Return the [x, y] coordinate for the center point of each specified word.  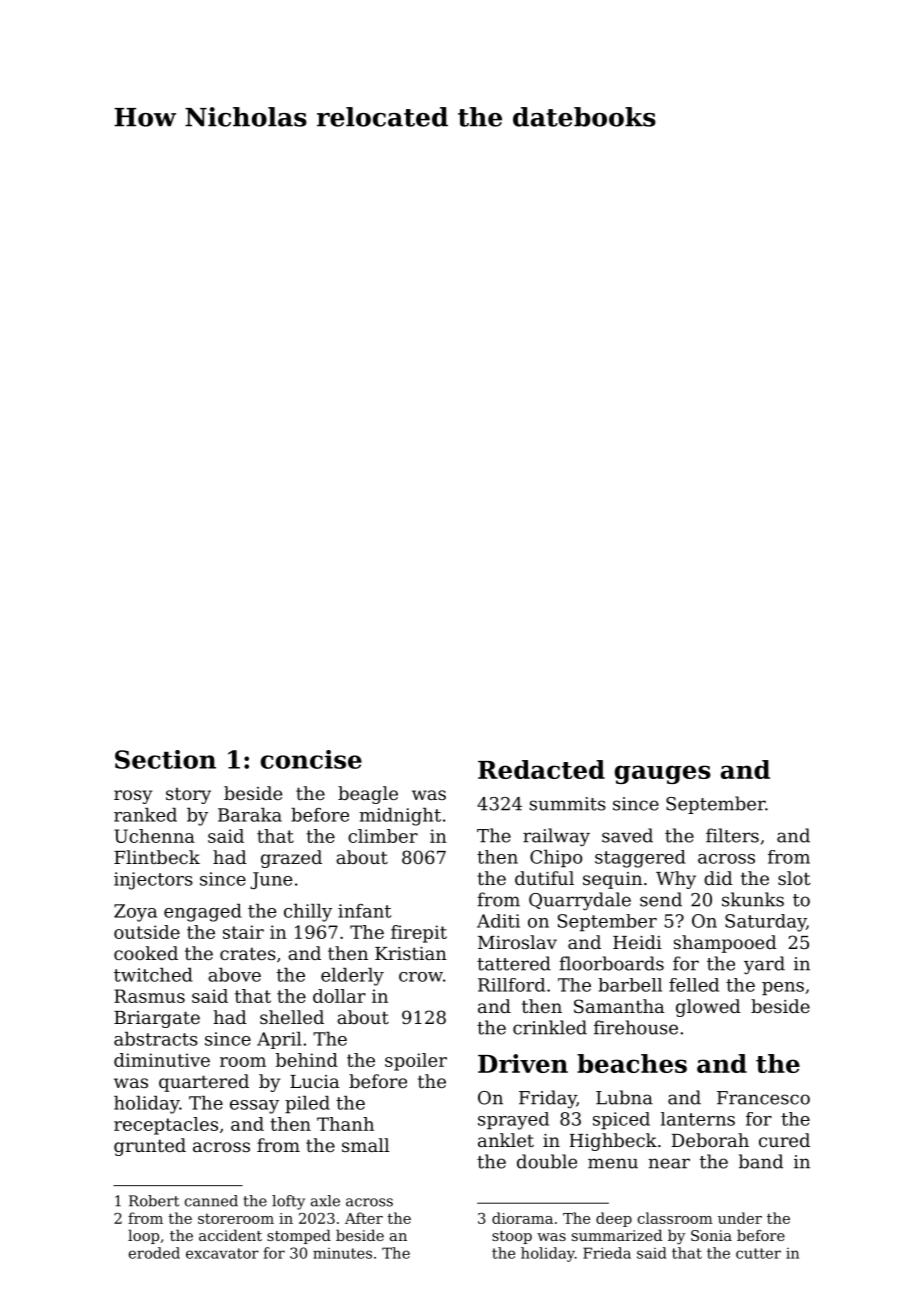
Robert [154, 1201]
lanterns [698, 1119]
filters [732, 835]
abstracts [156, 1039]
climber [383, 836]
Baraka [250, 815]
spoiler [416, 1062]
